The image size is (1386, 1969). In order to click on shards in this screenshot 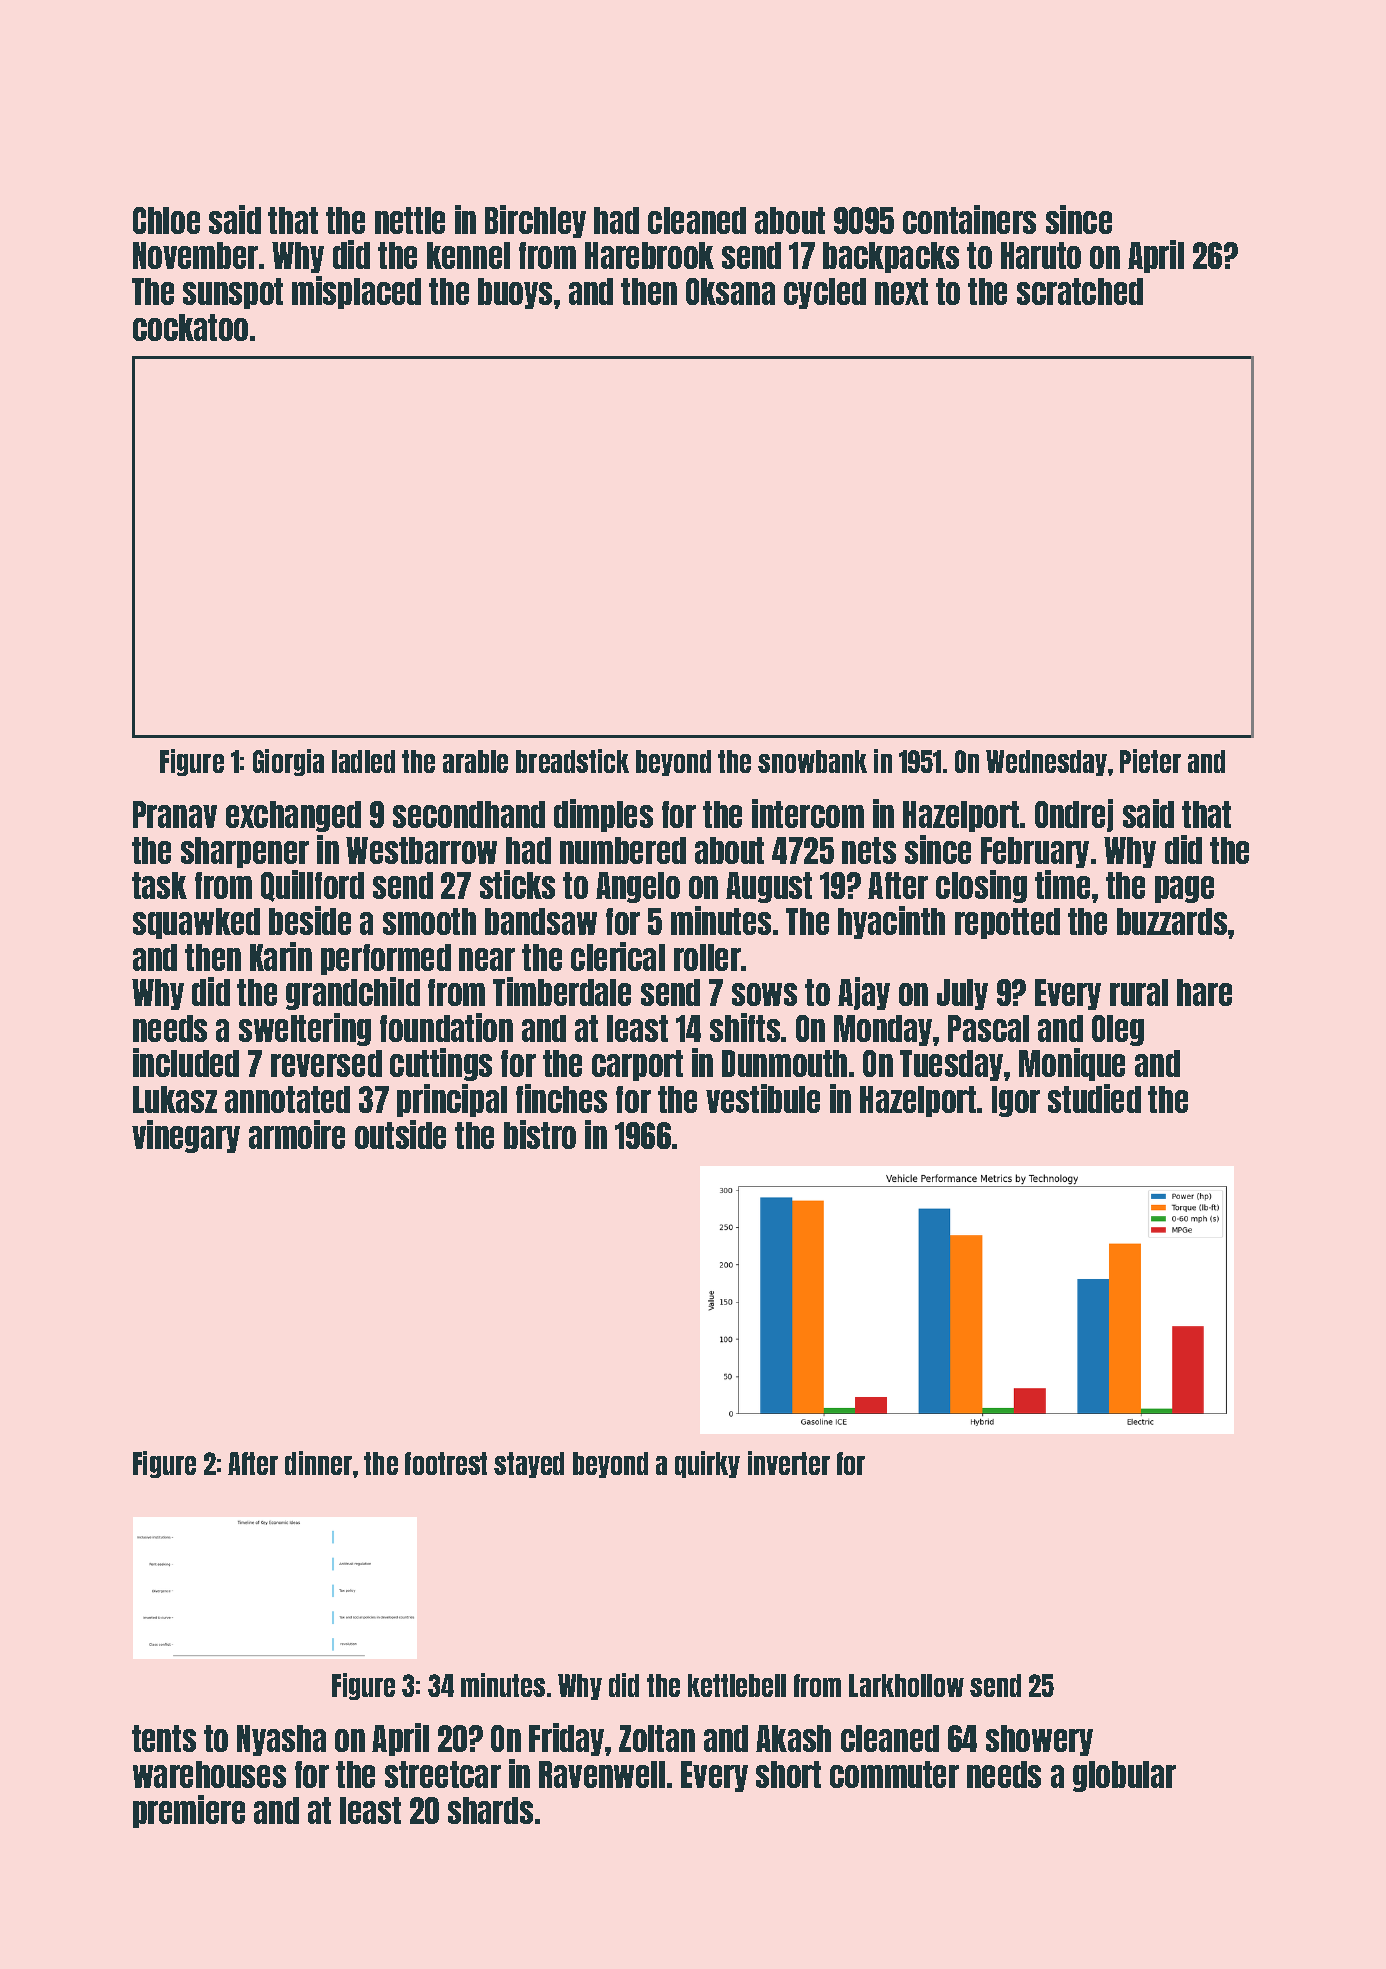, I will do `click(490, 1810)`.
